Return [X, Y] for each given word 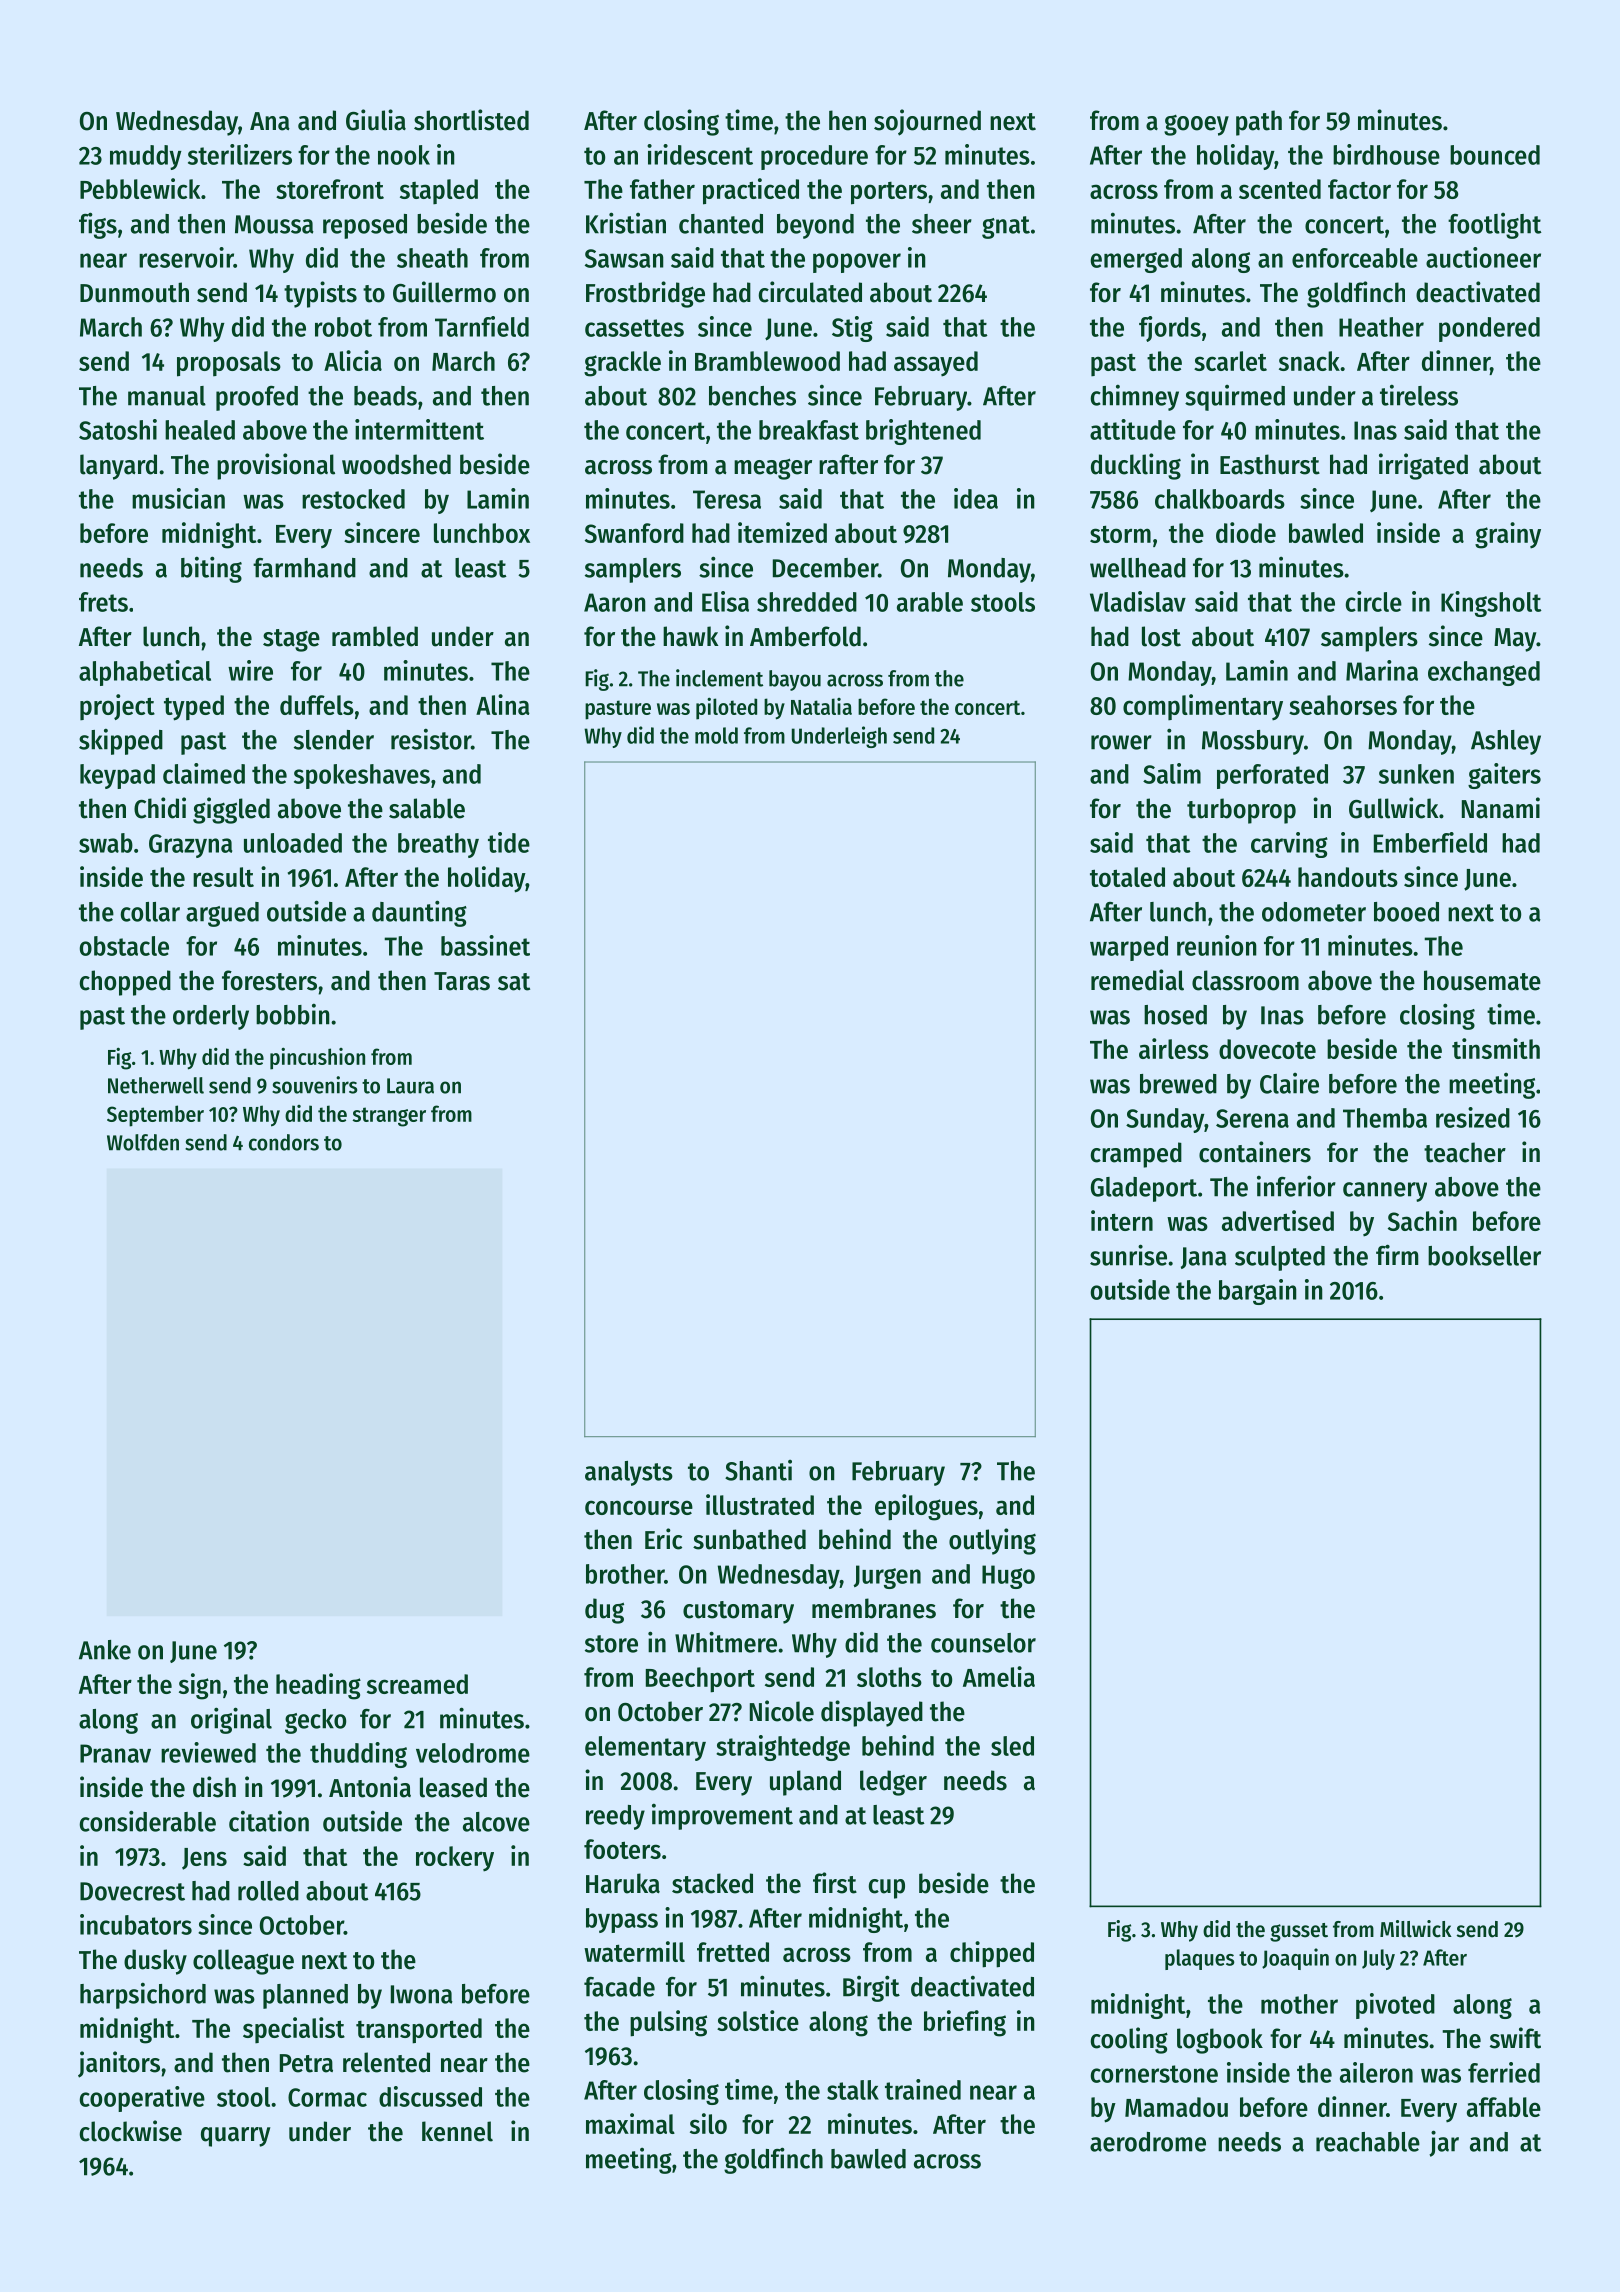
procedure [814, 157]
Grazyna [190, 846]
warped [1129, 948]
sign [200, 1686]
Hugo [1008, 1577]
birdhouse [1386, 154]
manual [167, 396]
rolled [268, 1891]
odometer [1314, 912]
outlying [992, 1541]
